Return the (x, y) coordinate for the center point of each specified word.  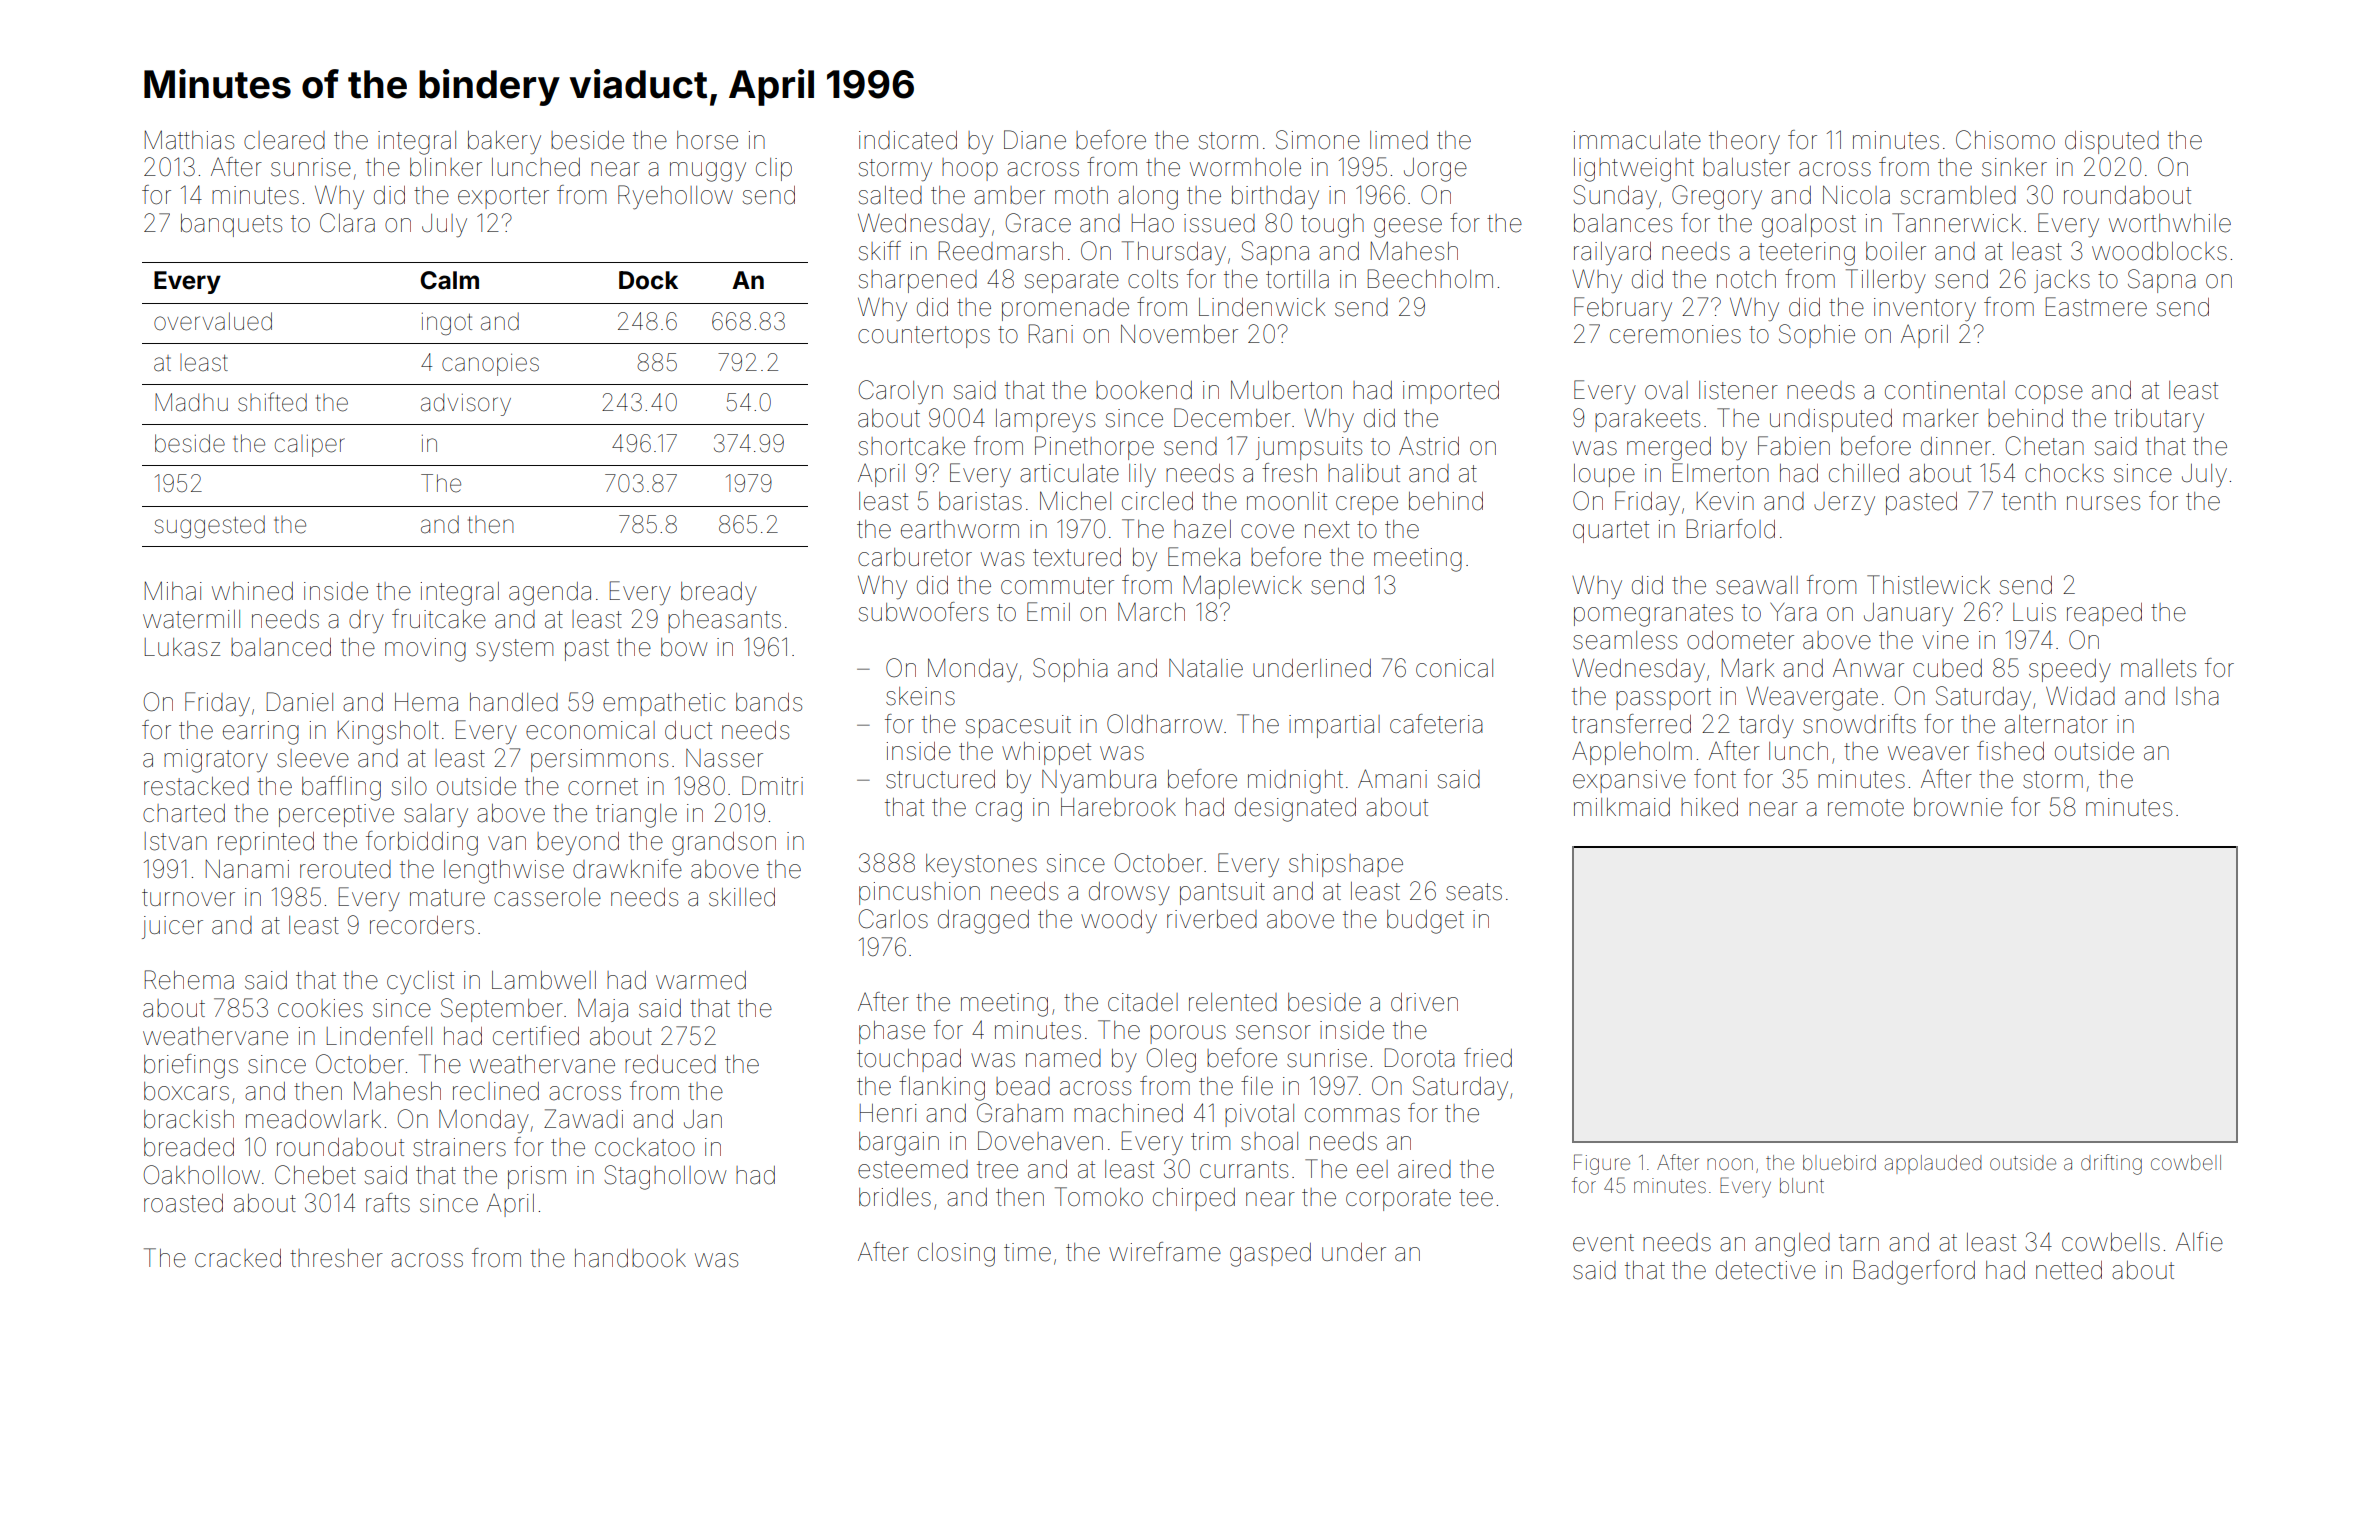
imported (1451, 392)
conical (1454, 668)
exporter (503, 198)
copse (2049, 394)
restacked (196, 786)
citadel (1143, 1002)
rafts (388, 1203)
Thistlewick (1928, 585)
